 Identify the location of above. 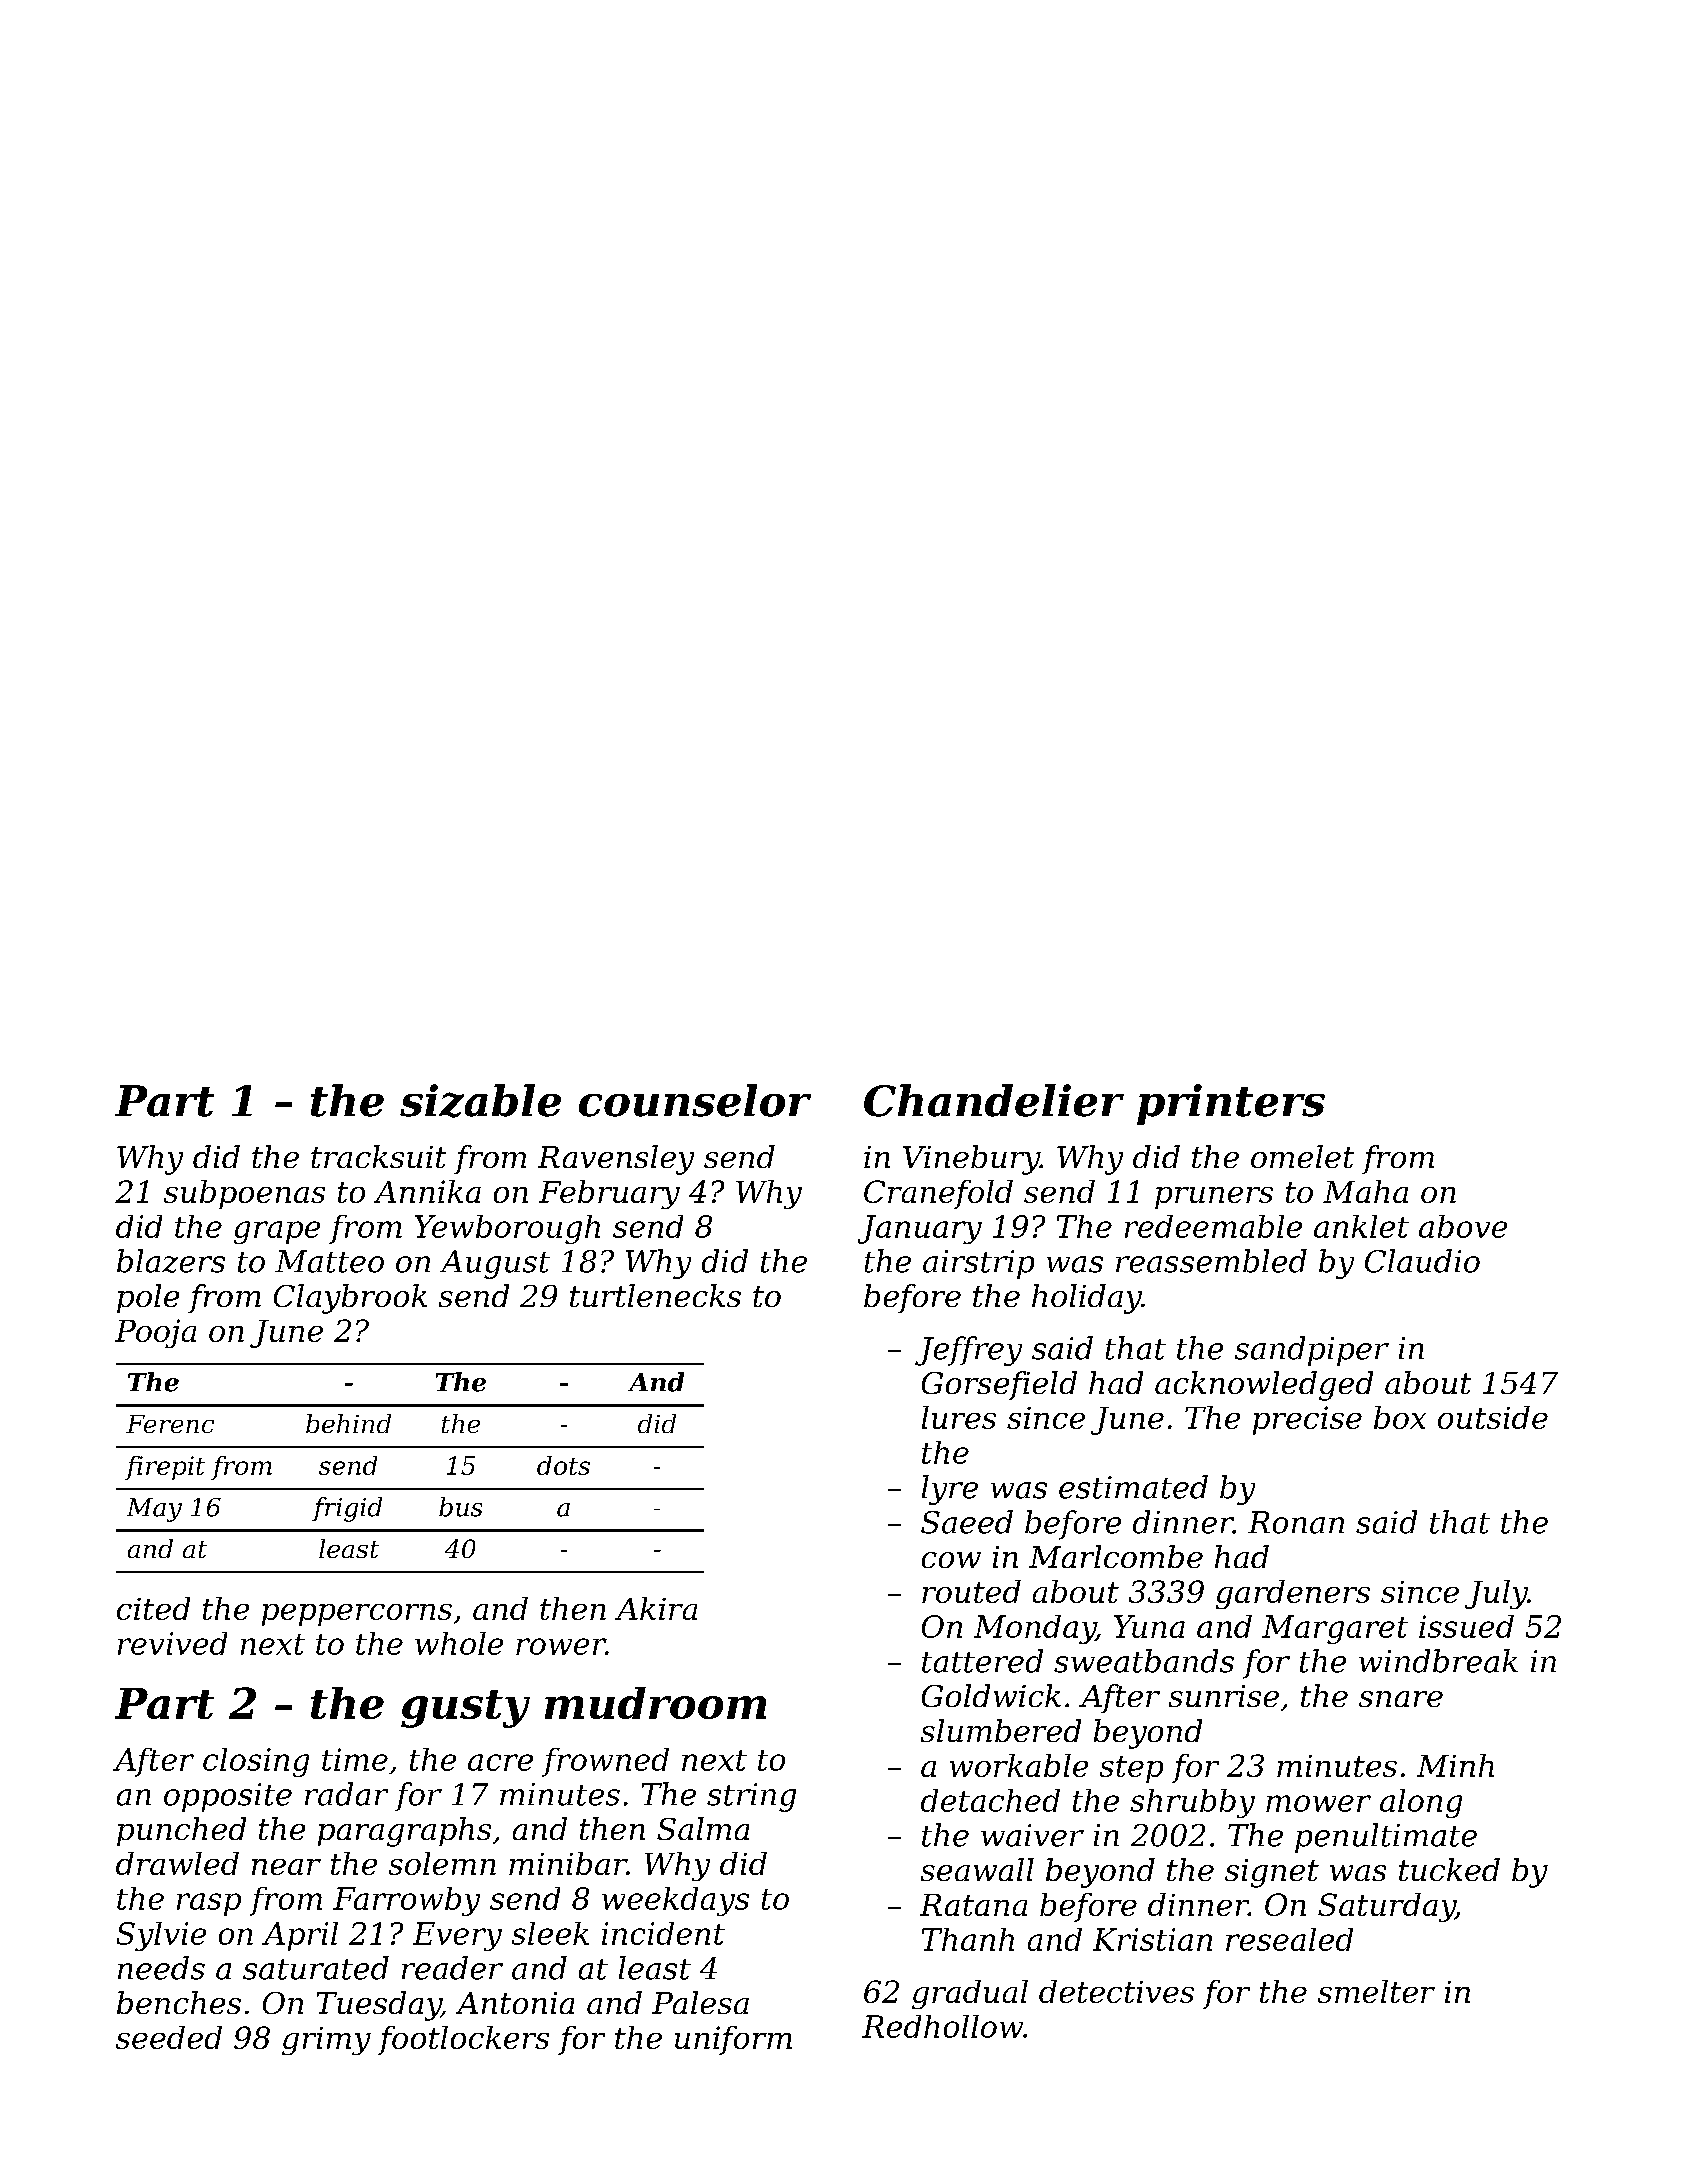
(1463, 1226).
